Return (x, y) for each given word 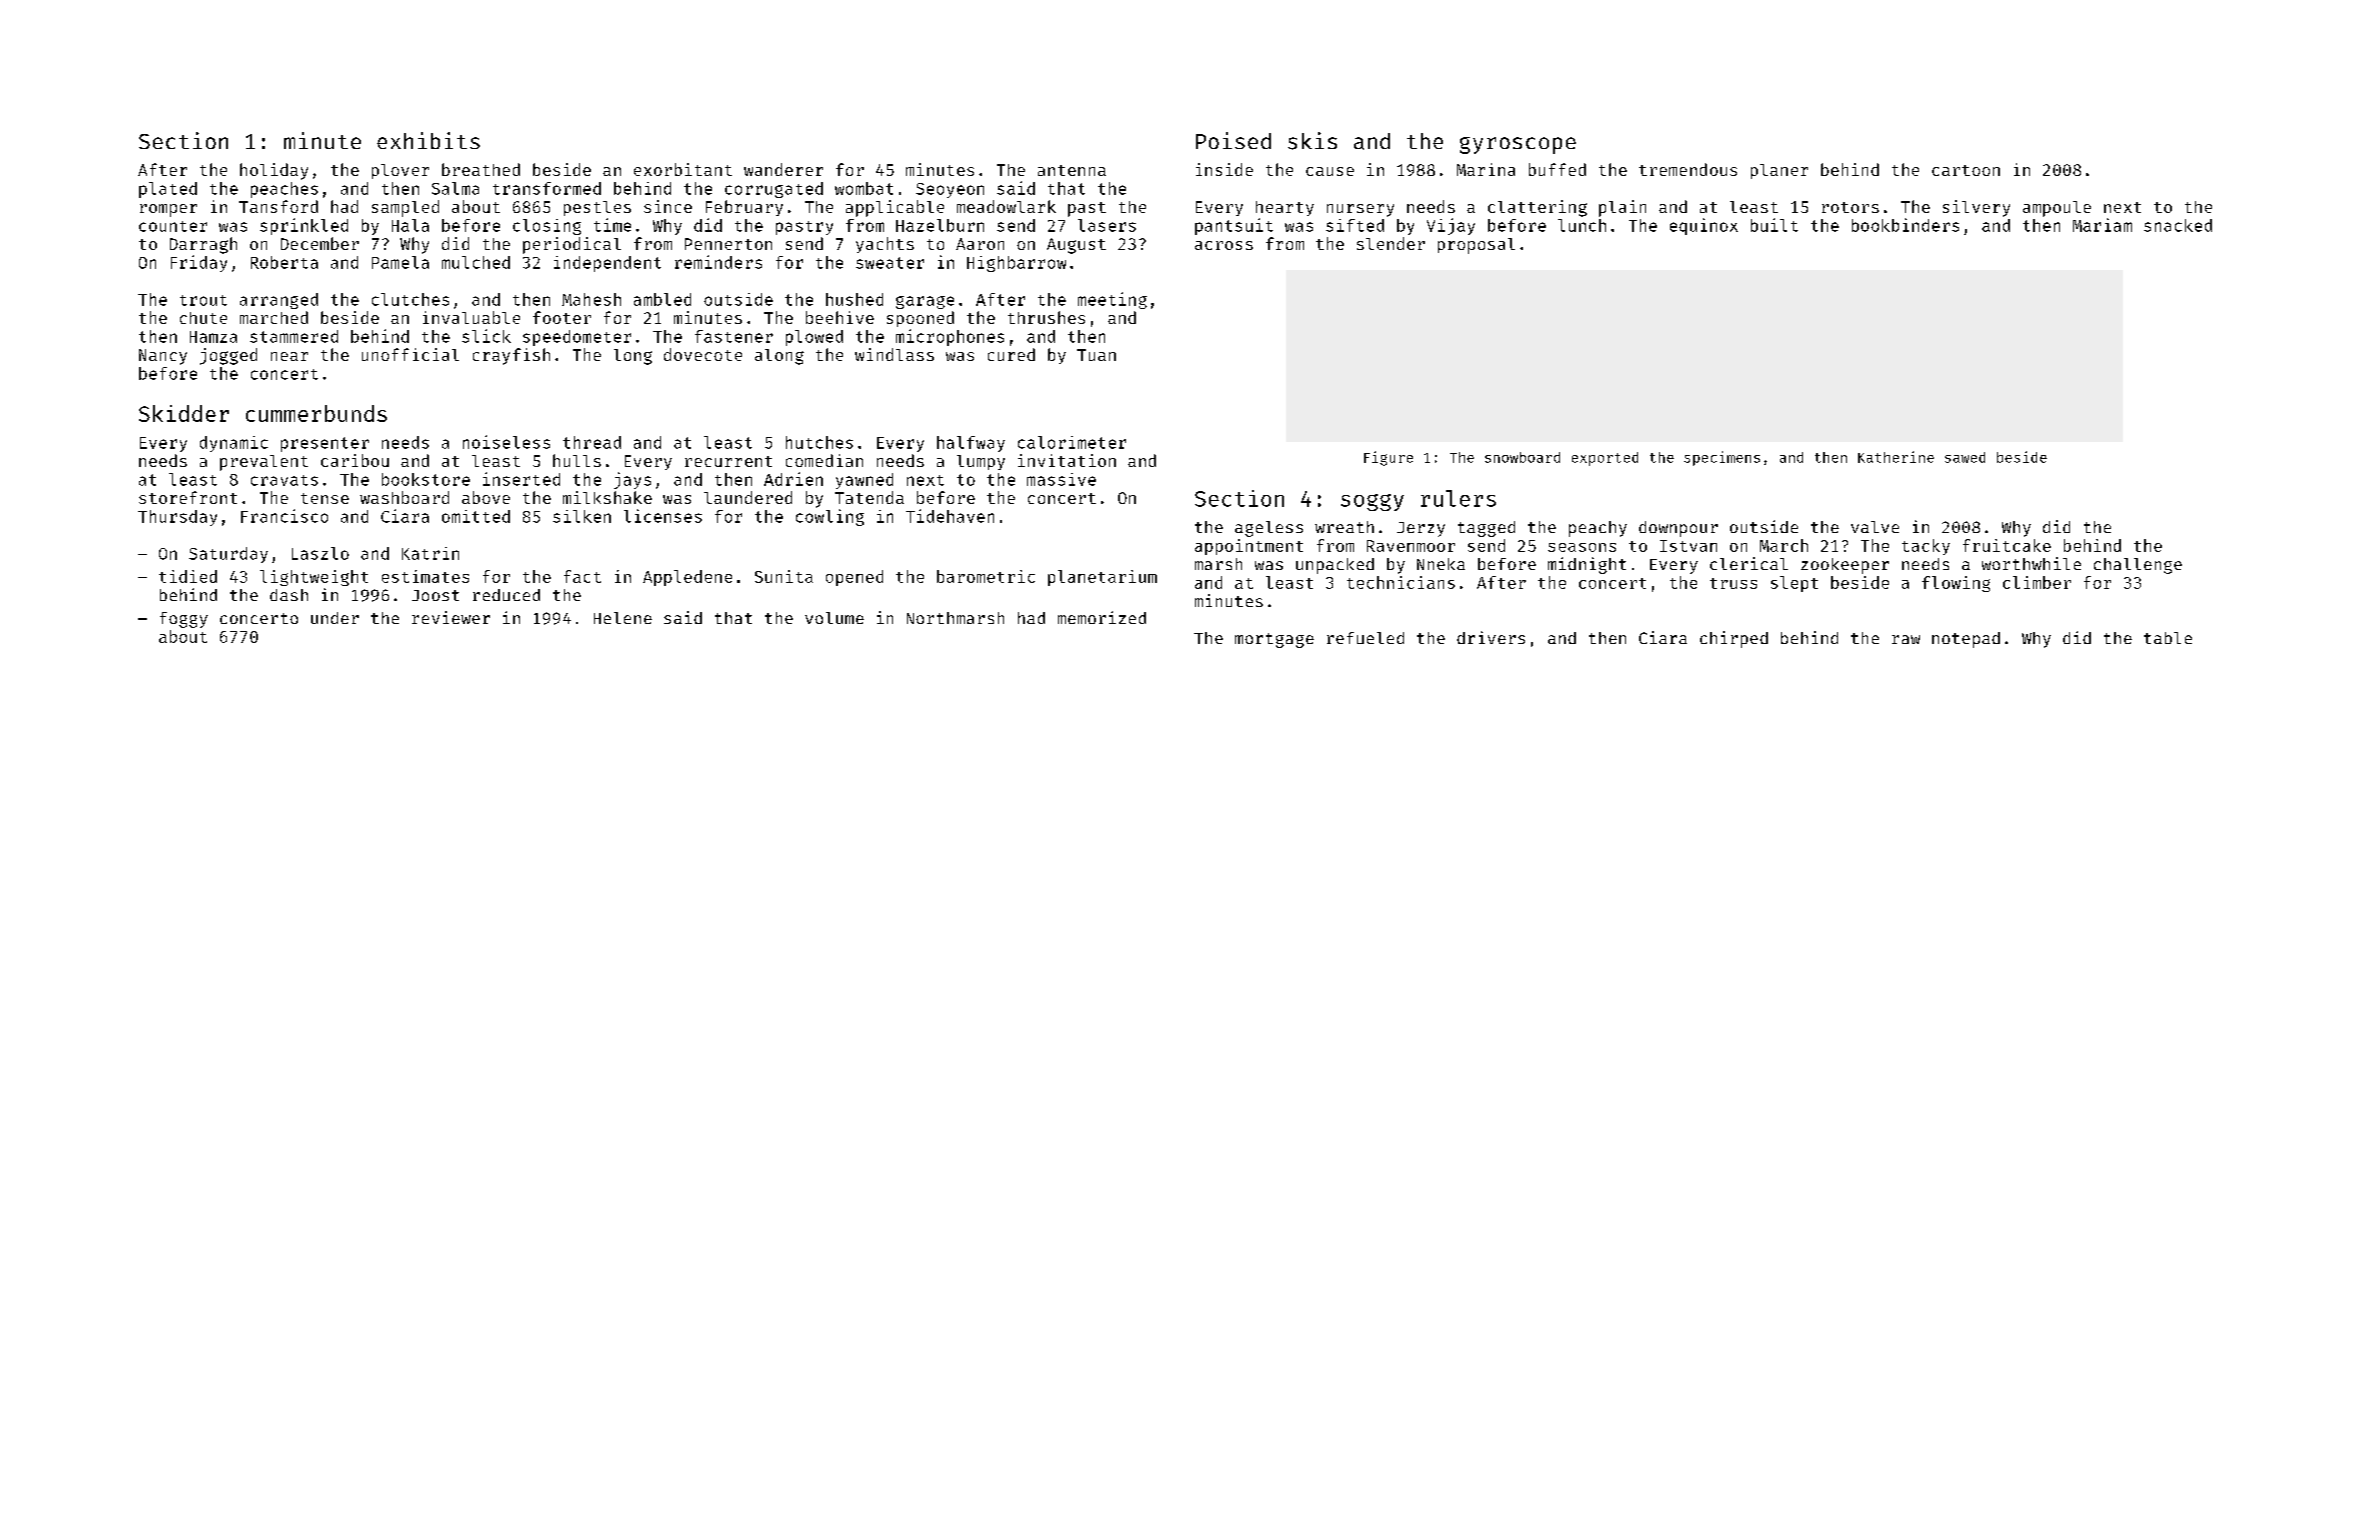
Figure (1388, 458)
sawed (1965, 457)
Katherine (1896, 457)
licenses (663, 516)
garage (925, 302)
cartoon (1966, 170)
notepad (1966, 640)
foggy (184, 620)
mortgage (1274, 640)
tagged (1486, 529)
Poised (1233, 140)
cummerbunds (316, 413)
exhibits (428, 140)
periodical (572, 245)
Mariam (2102, 225)
